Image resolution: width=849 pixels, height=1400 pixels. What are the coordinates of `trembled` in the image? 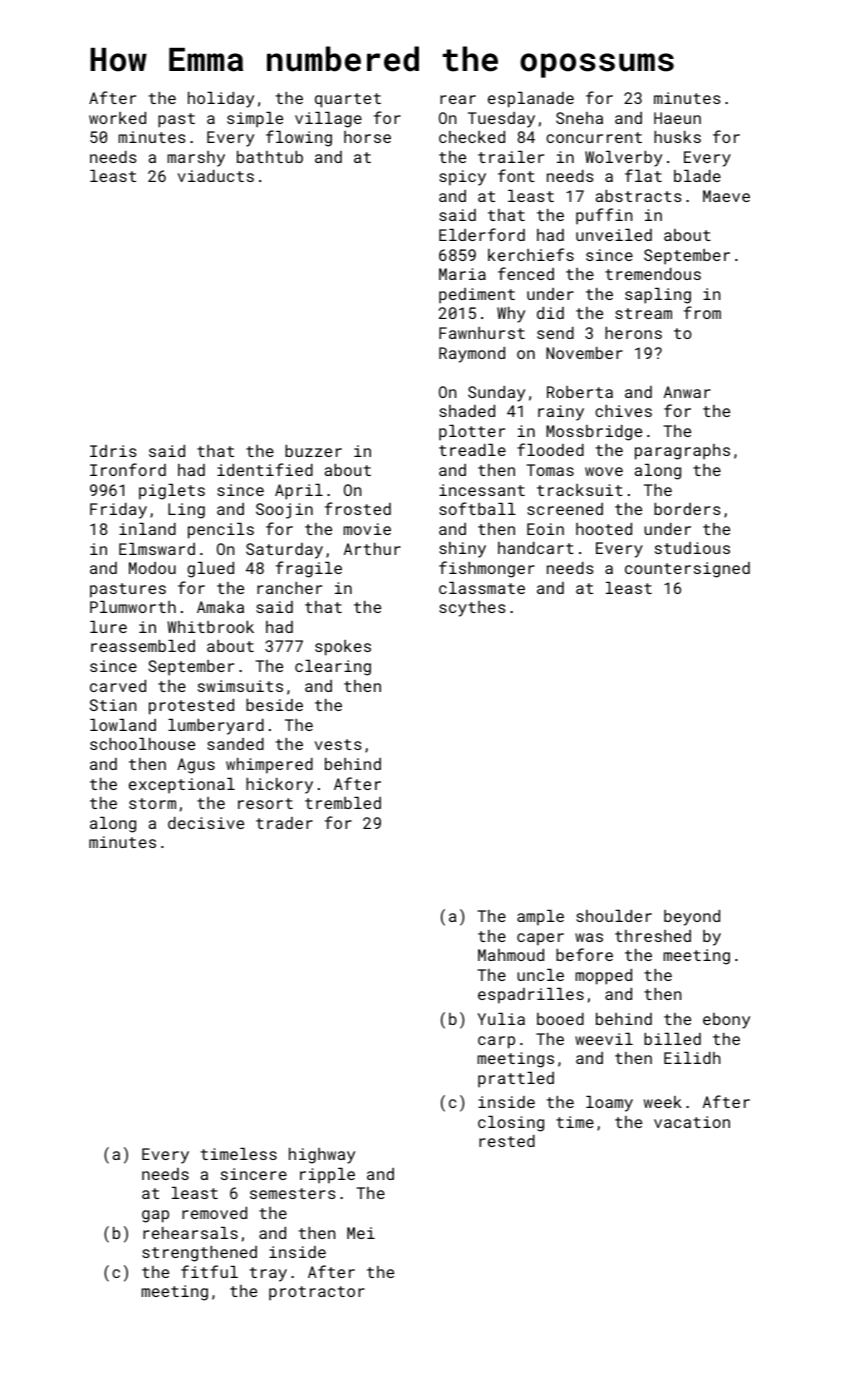 It's located at (343, 803).
